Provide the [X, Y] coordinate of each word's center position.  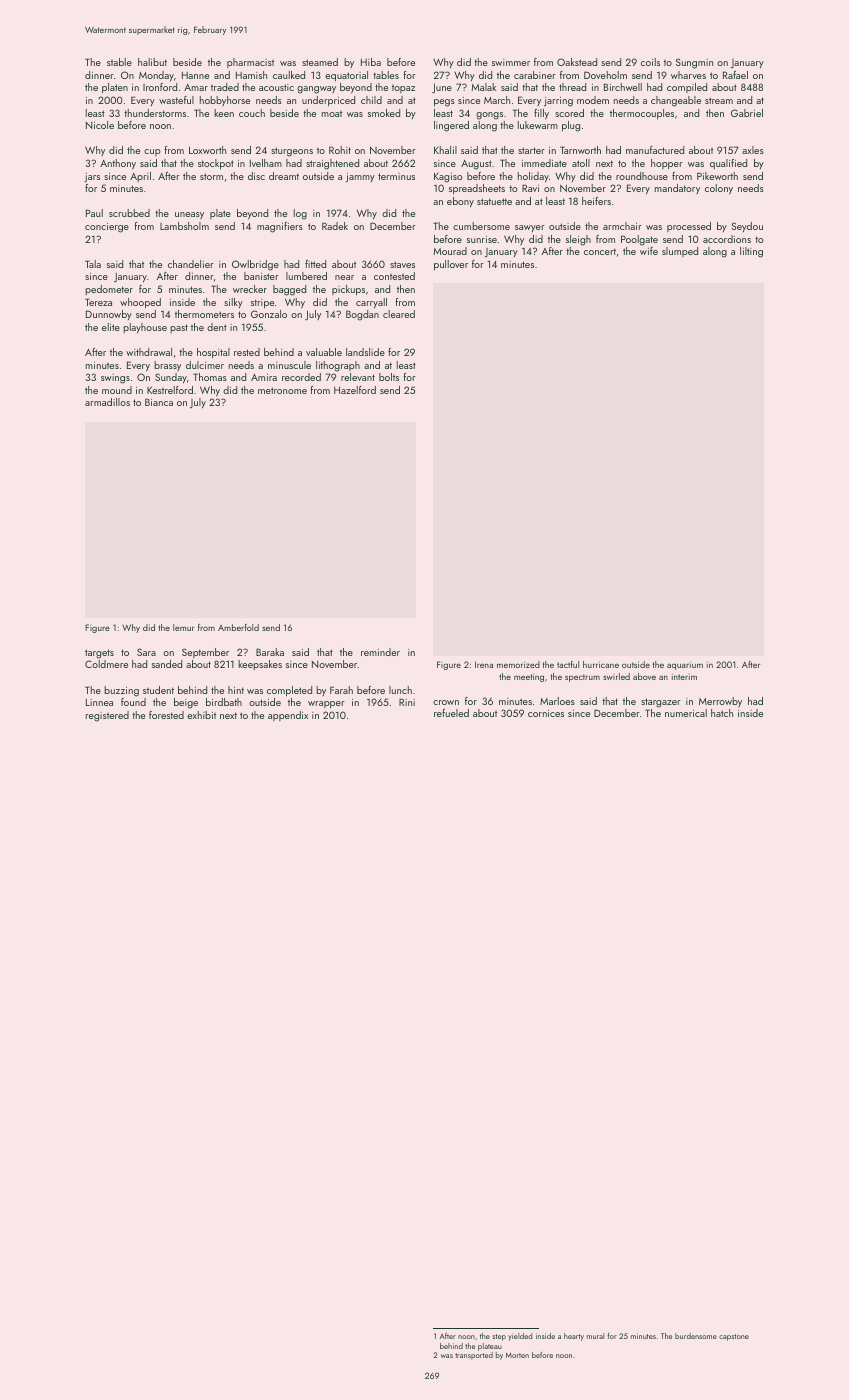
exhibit [201, 715]
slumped [680, 252]
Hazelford [355, 390]
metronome [282, 390]
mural [595, 1336]
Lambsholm [184, 226]
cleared [399, 314]
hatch [722, 713]
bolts [389, 377]
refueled [451, 713]
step [499, 1337]
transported [474, 1356]
